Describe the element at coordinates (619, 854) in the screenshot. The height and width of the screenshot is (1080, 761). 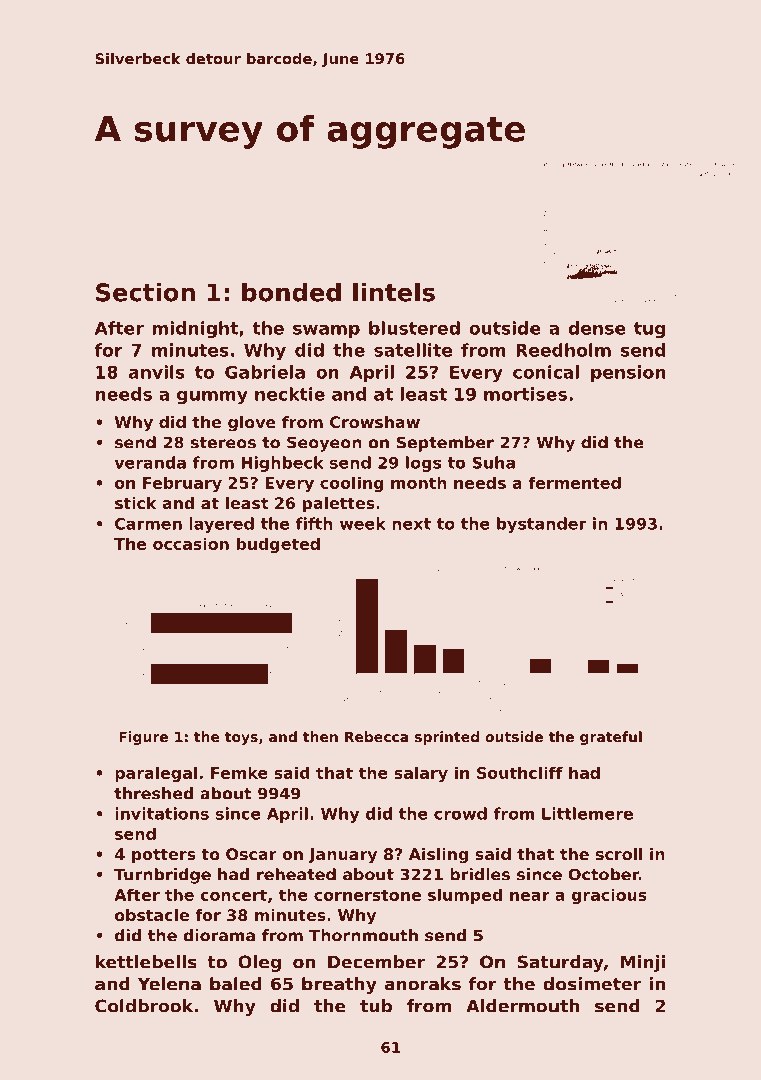
I see `scroll` at that location.
